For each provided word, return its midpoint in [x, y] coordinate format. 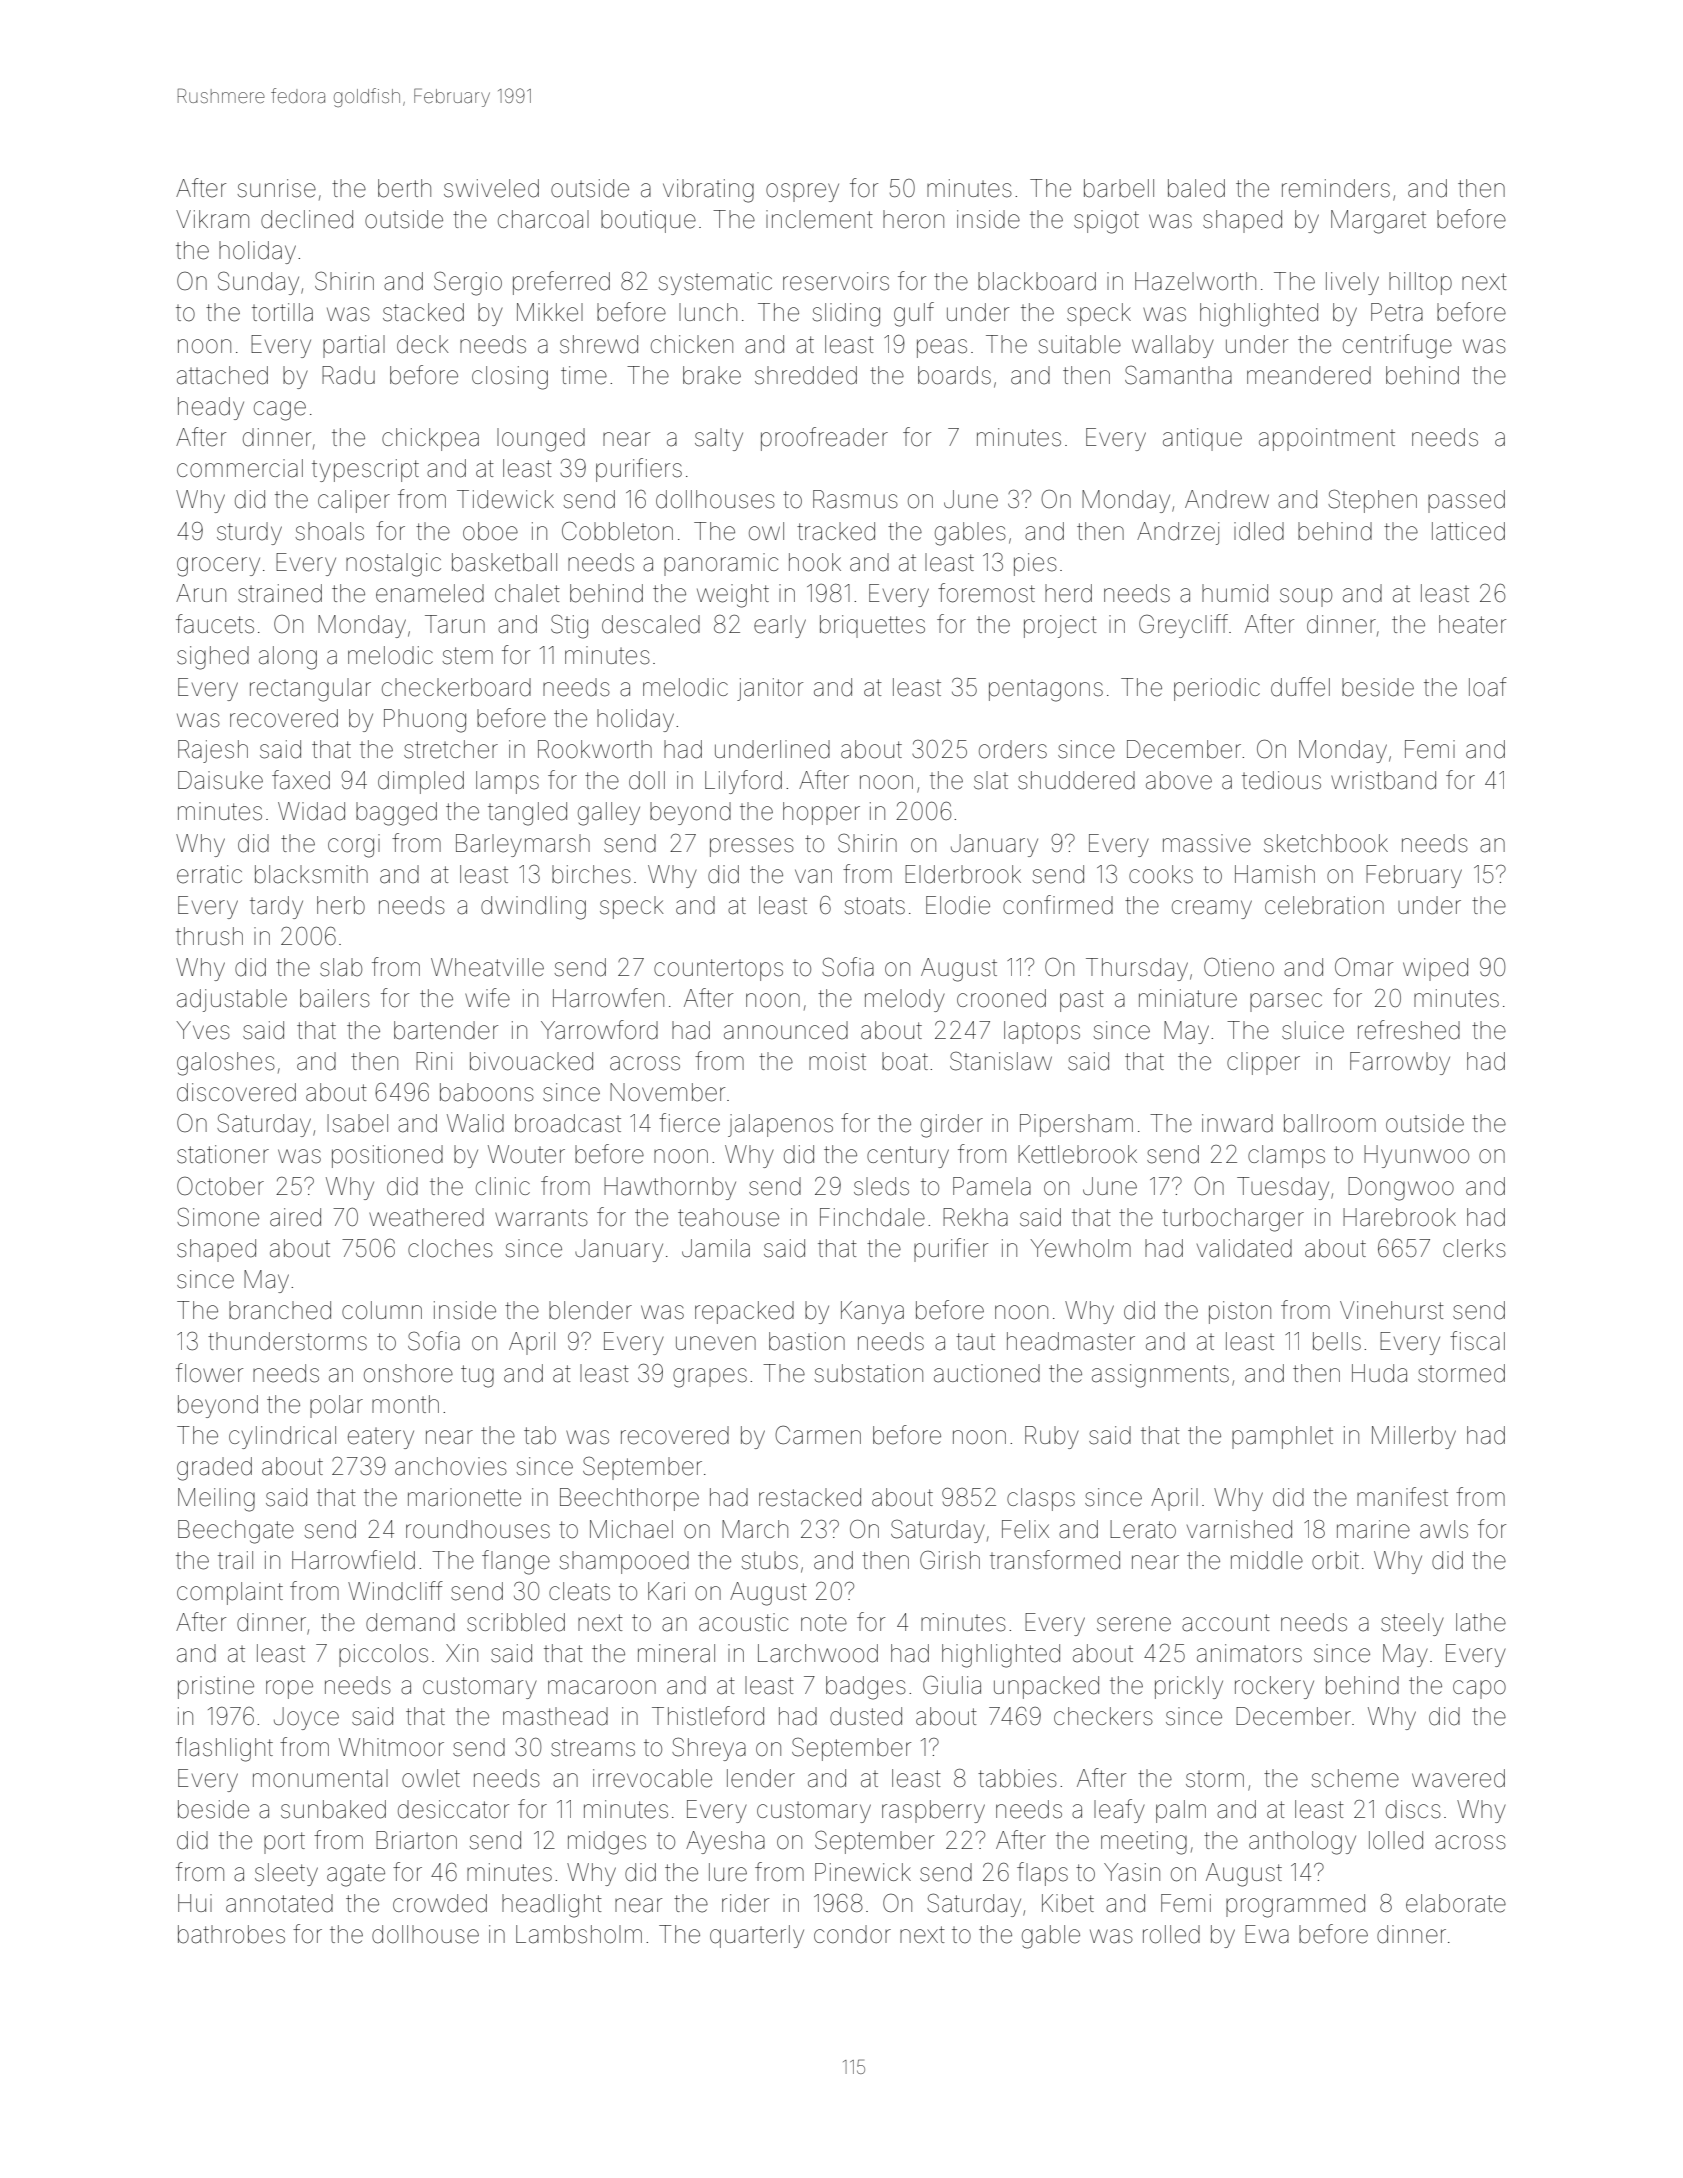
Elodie [958, 905]
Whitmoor [391, 1747]
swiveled [491, 188]
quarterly [757, 1936]
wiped [1435, 969]
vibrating [708, 191]
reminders [1336, 188]
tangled [527, 814]
